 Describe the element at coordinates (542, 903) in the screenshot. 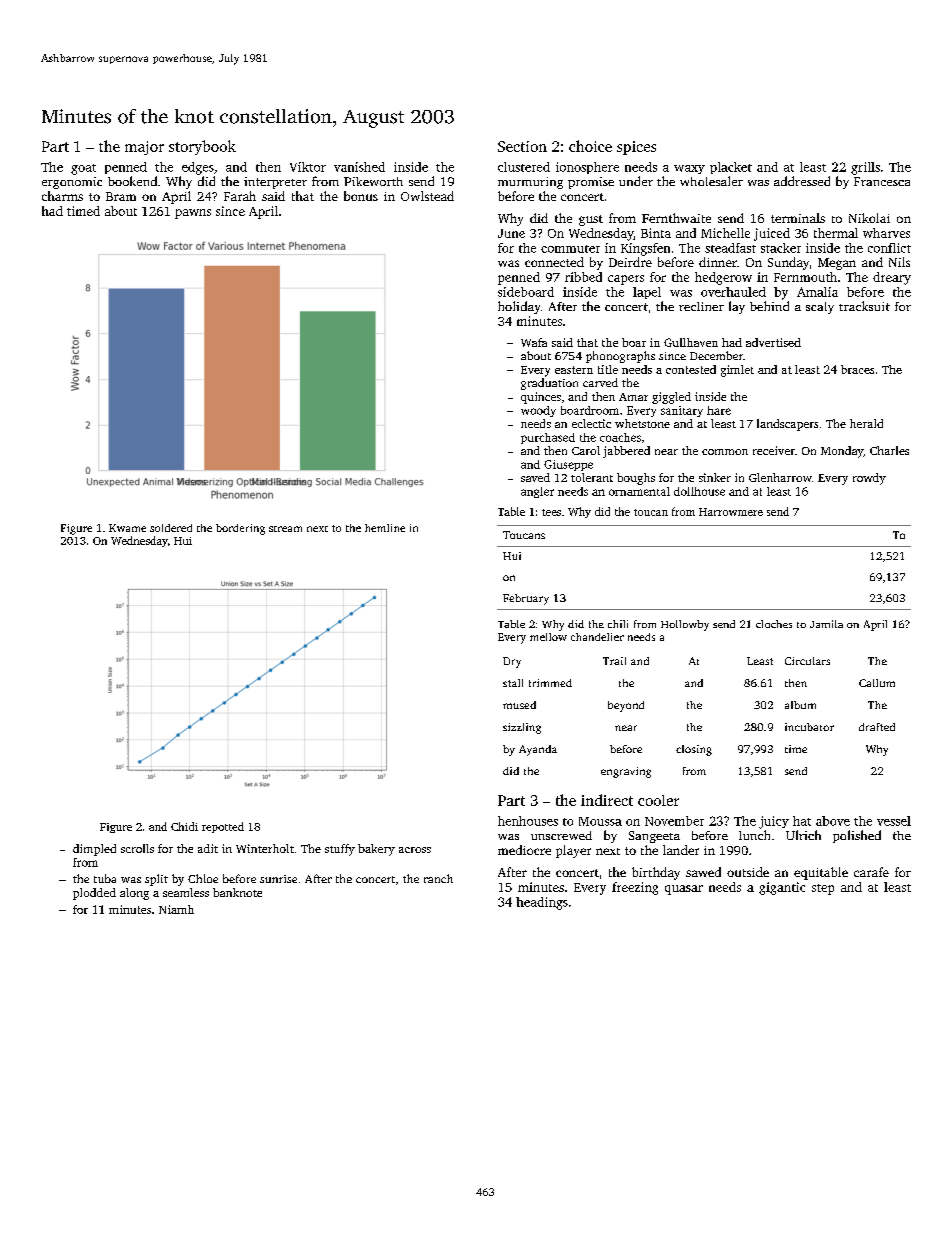

I see `headings` at that location.
